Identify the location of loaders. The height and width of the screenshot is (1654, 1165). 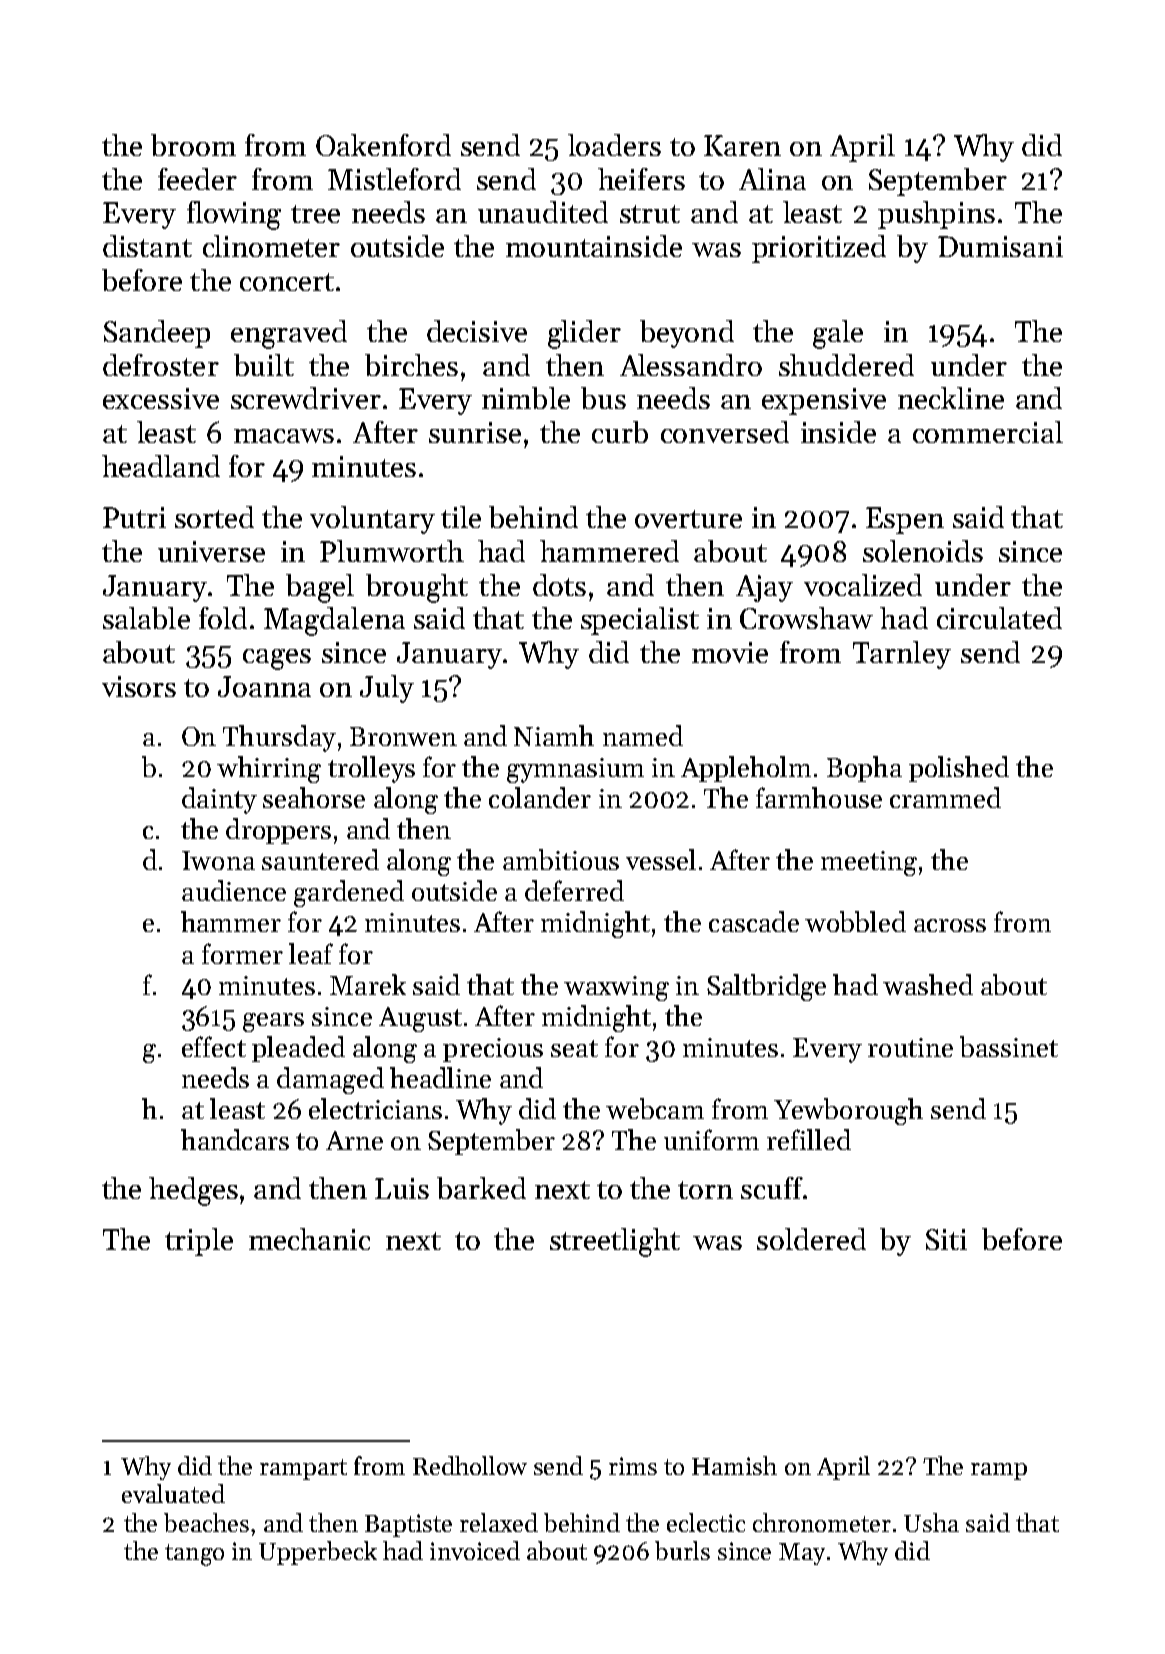
(614, 145).
